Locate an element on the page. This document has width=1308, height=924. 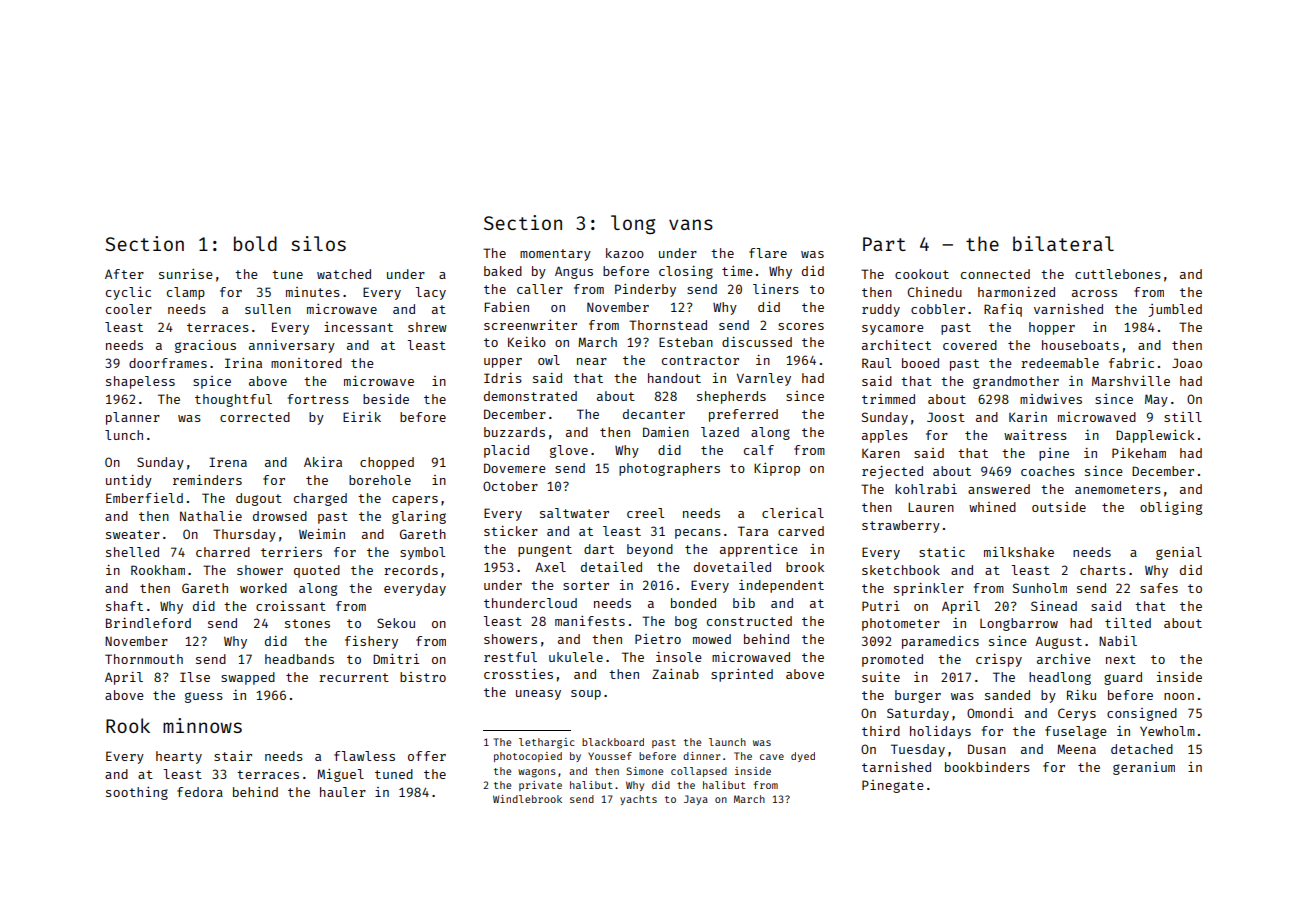
pecans is located at coordinates (698, 534).
